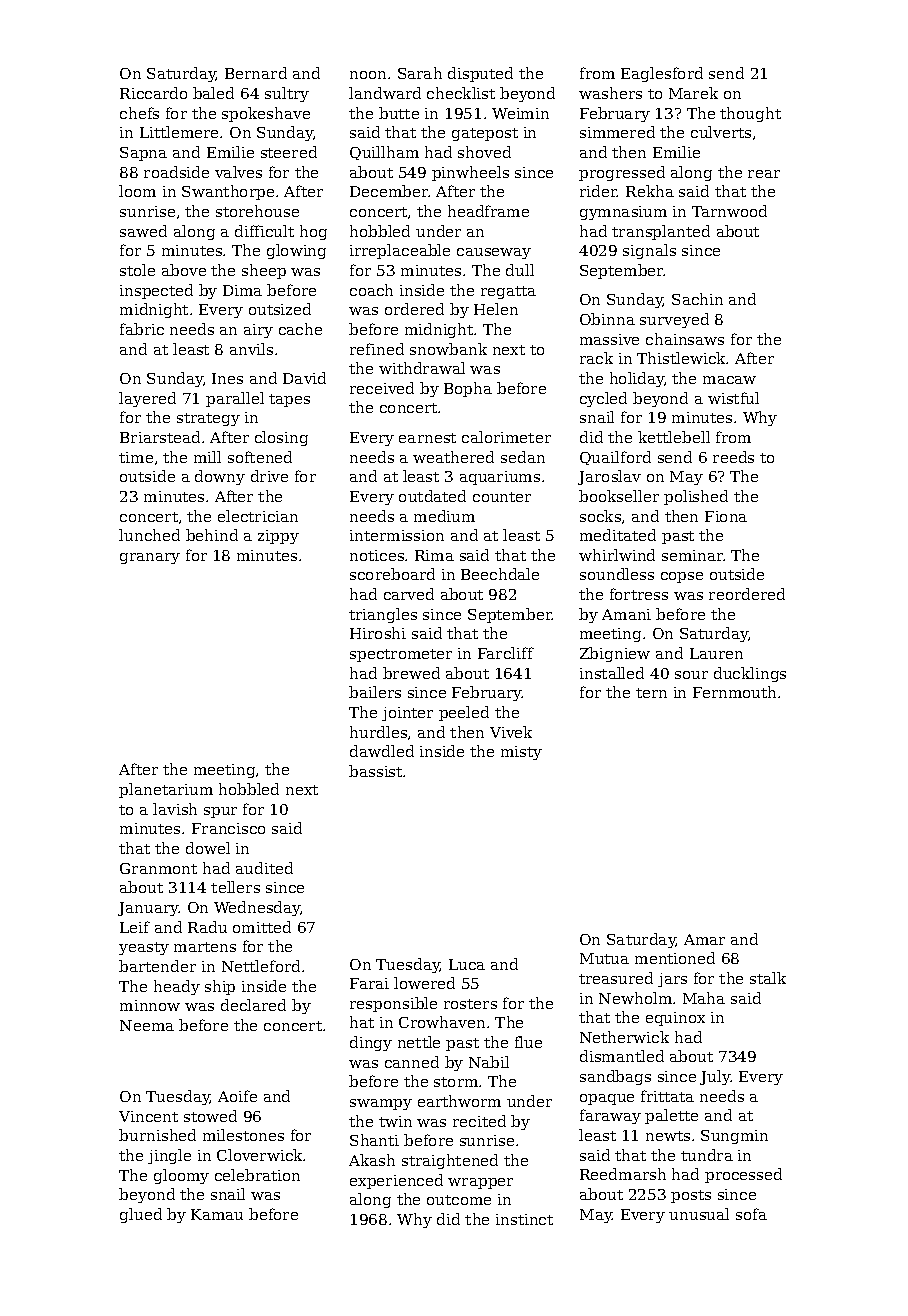 This screenshot has width=908, height=1316. What do you see at coordinates (480, 74) in the screenshot?
I see `disputed` at bounding box center [480, 74].
